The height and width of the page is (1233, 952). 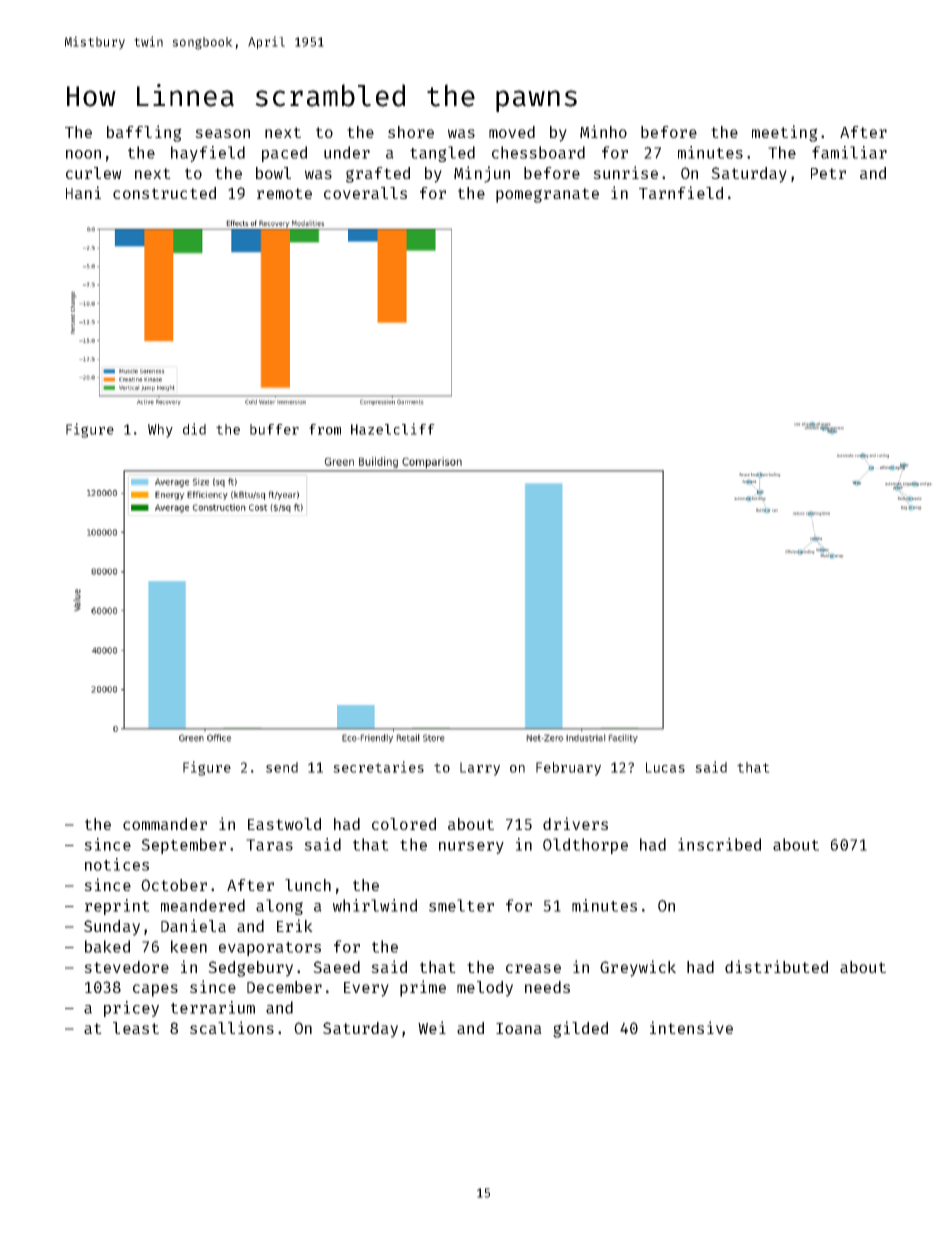 What do you see at coordinates (160, 431) in the page?
I see `Why` at bounding box center [160, 431].
